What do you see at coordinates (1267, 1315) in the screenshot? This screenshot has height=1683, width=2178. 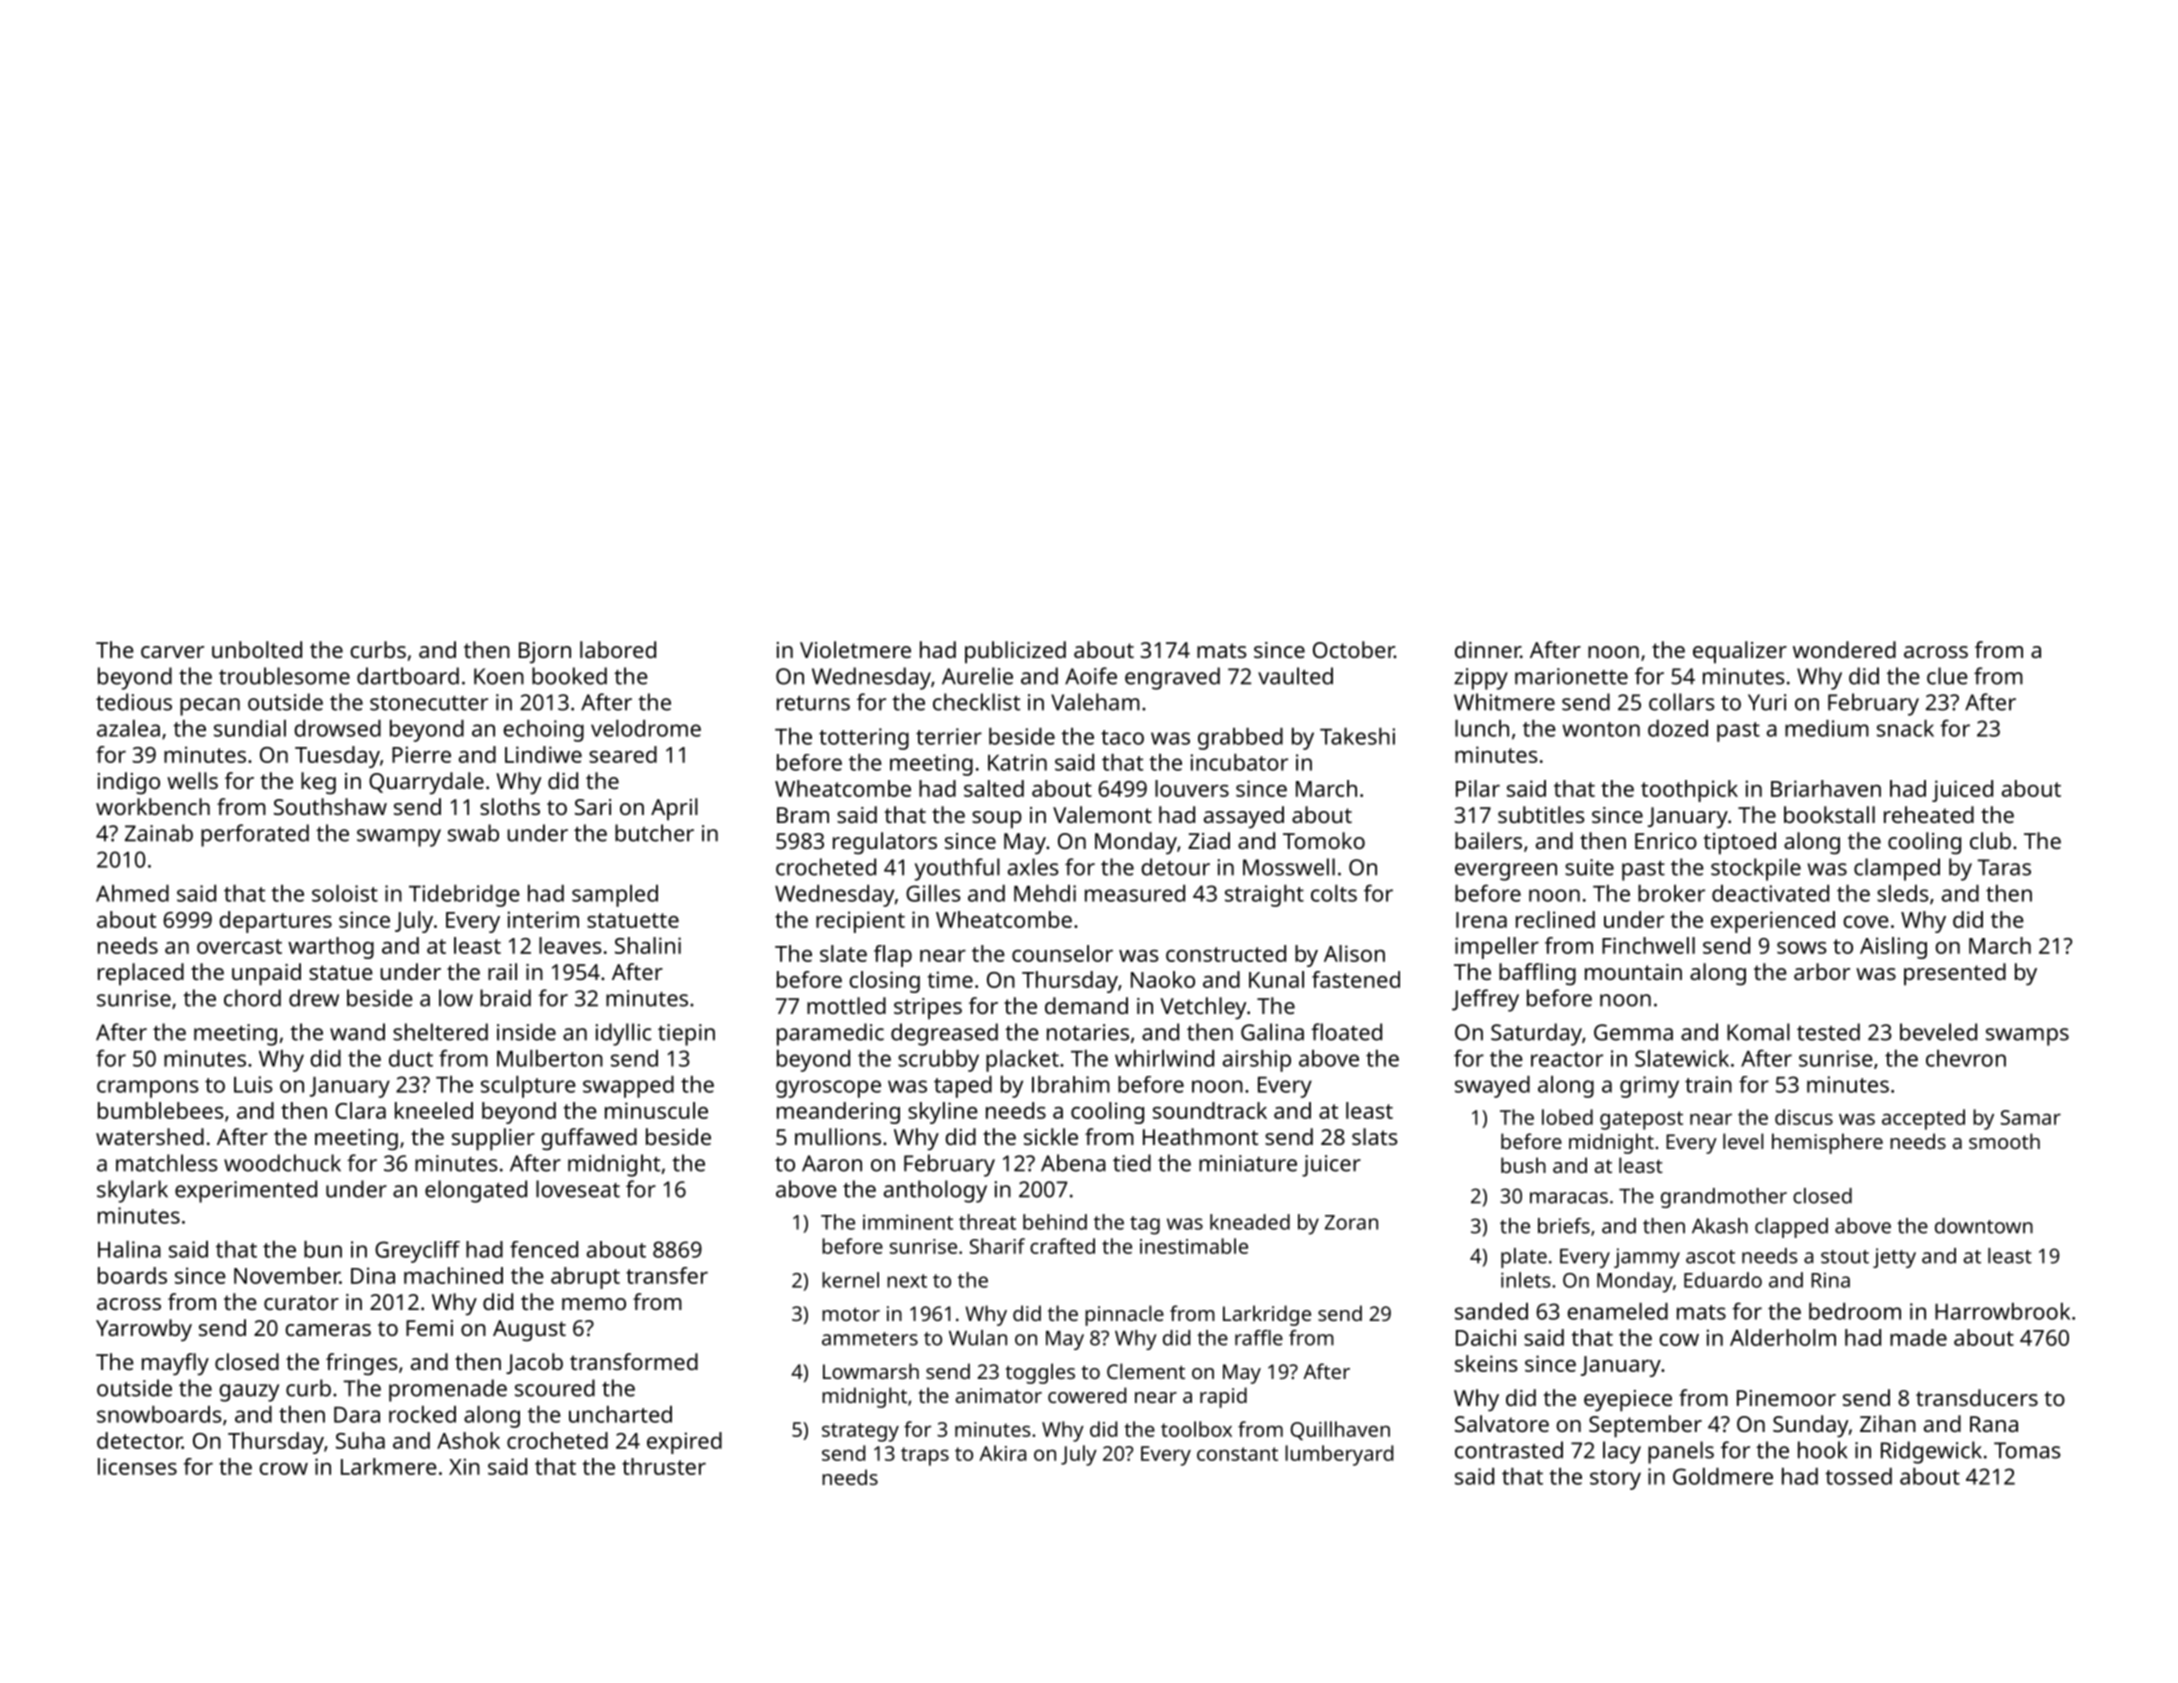 I see `Larkridge` at bounding box center [1267, 1315].
